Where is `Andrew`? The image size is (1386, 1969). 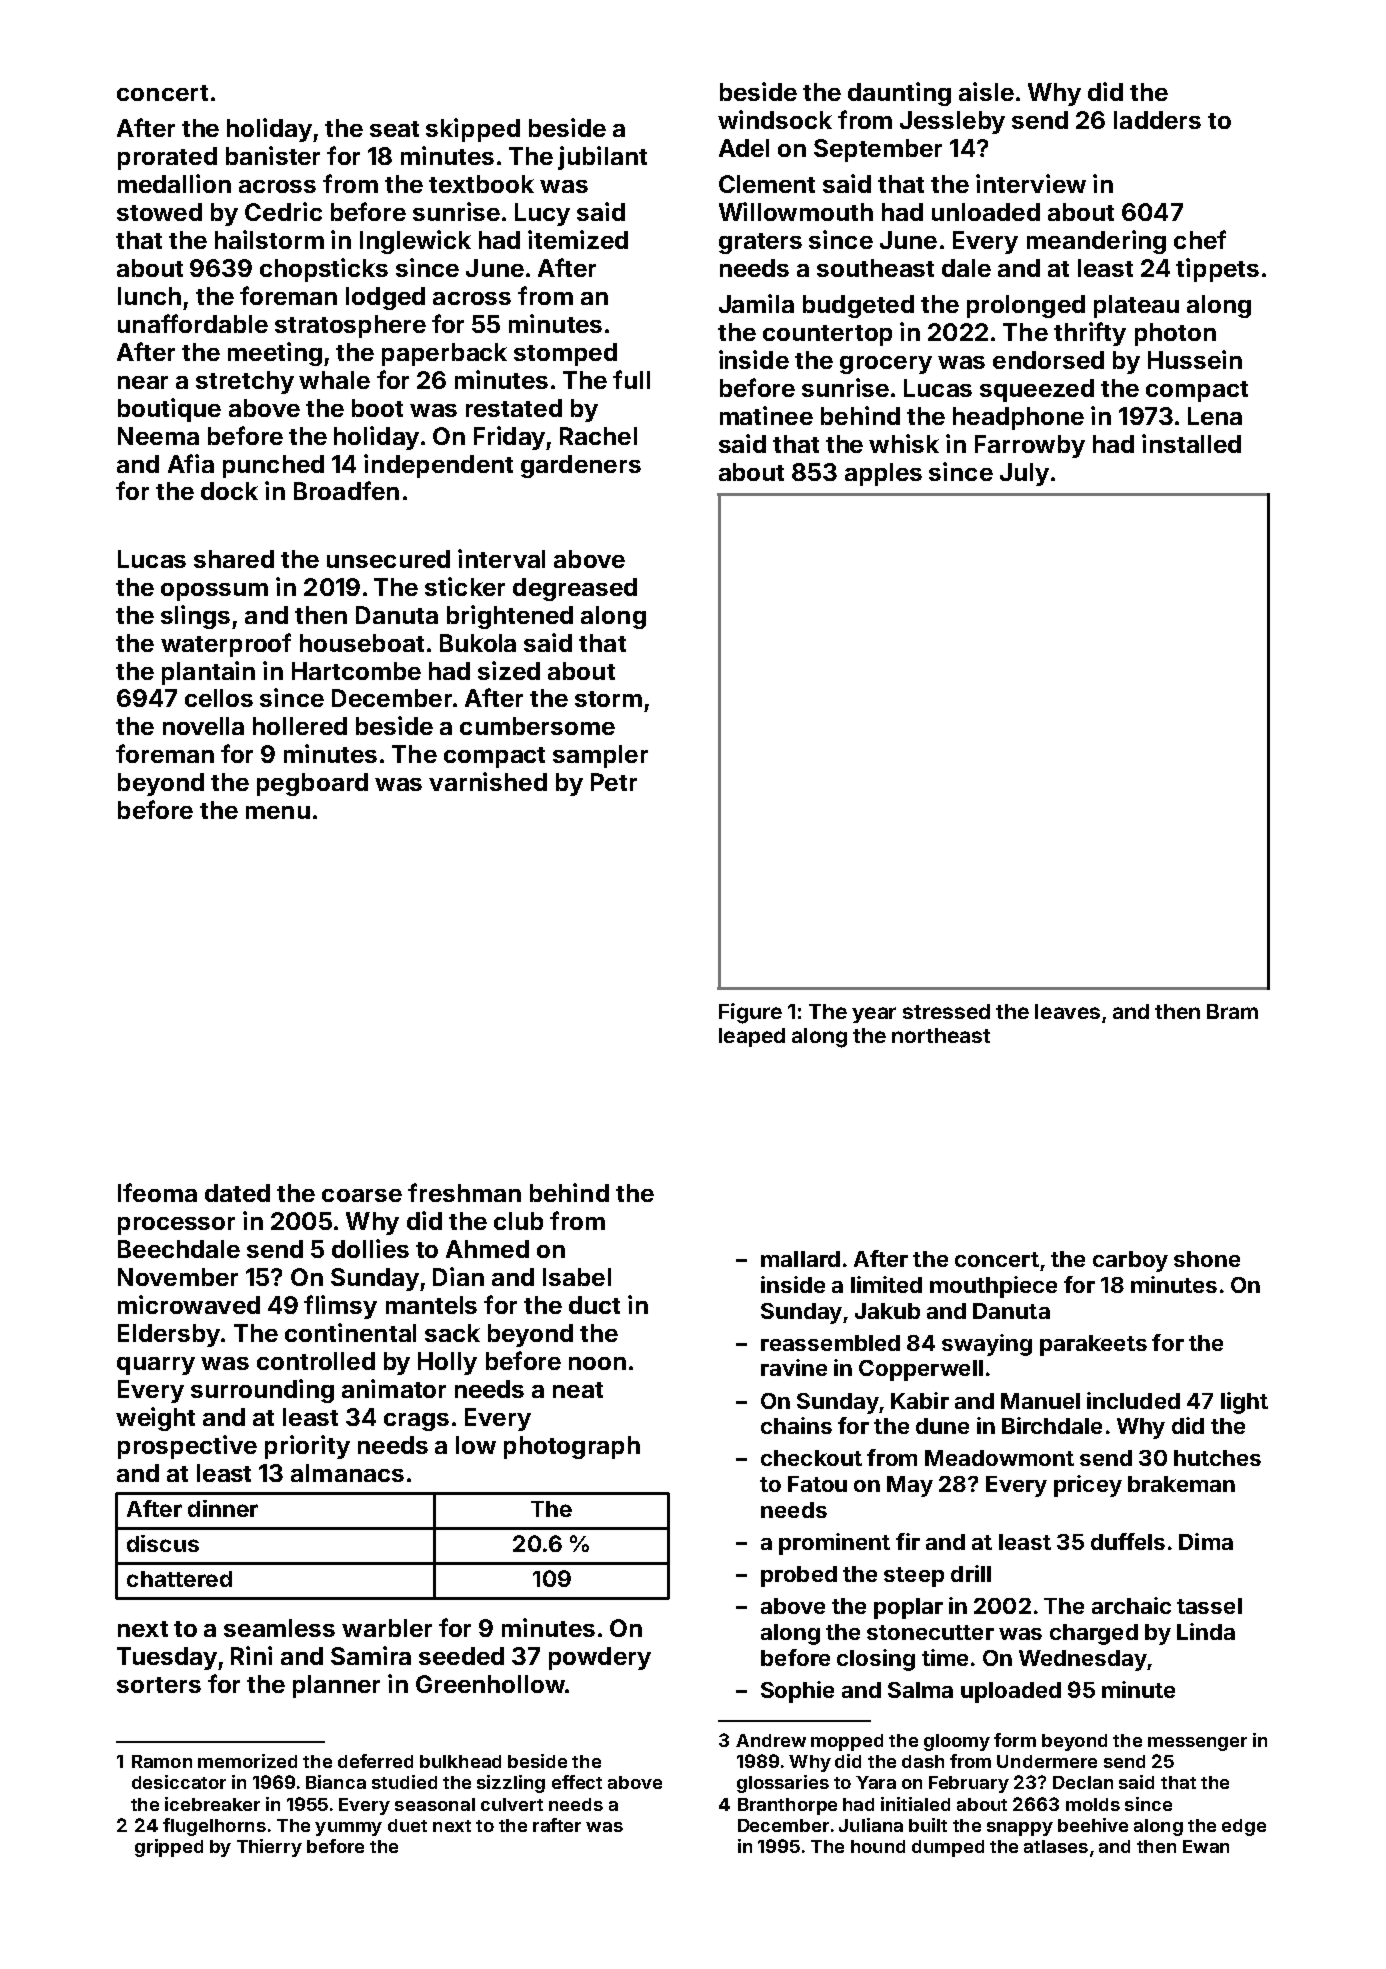
Andrew is located at coordinates (771, 1740).
